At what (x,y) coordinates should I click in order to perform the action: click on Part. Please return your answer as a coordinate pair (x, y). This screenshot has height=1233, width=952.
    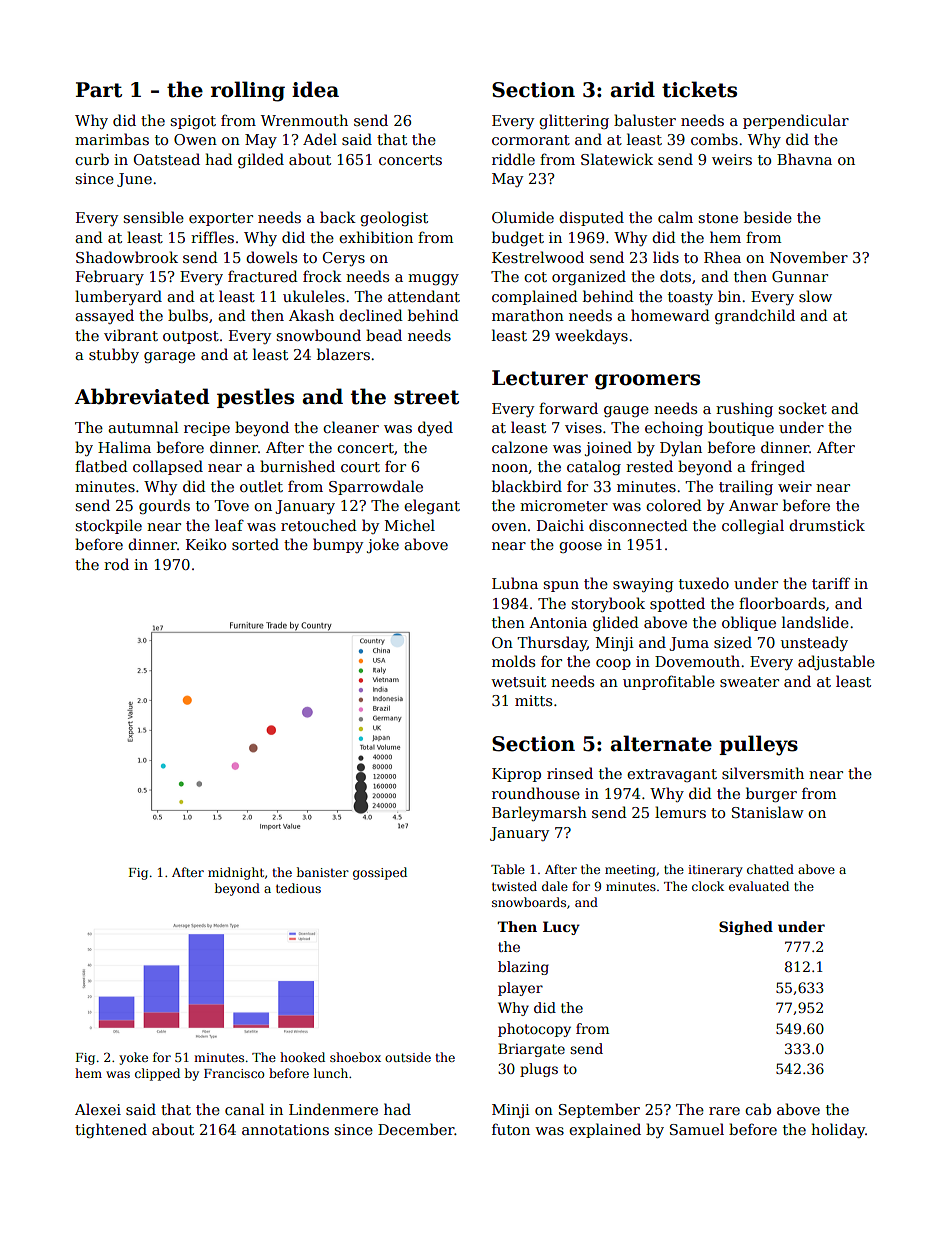
    Looking at the image, I should click on (99, 90).
